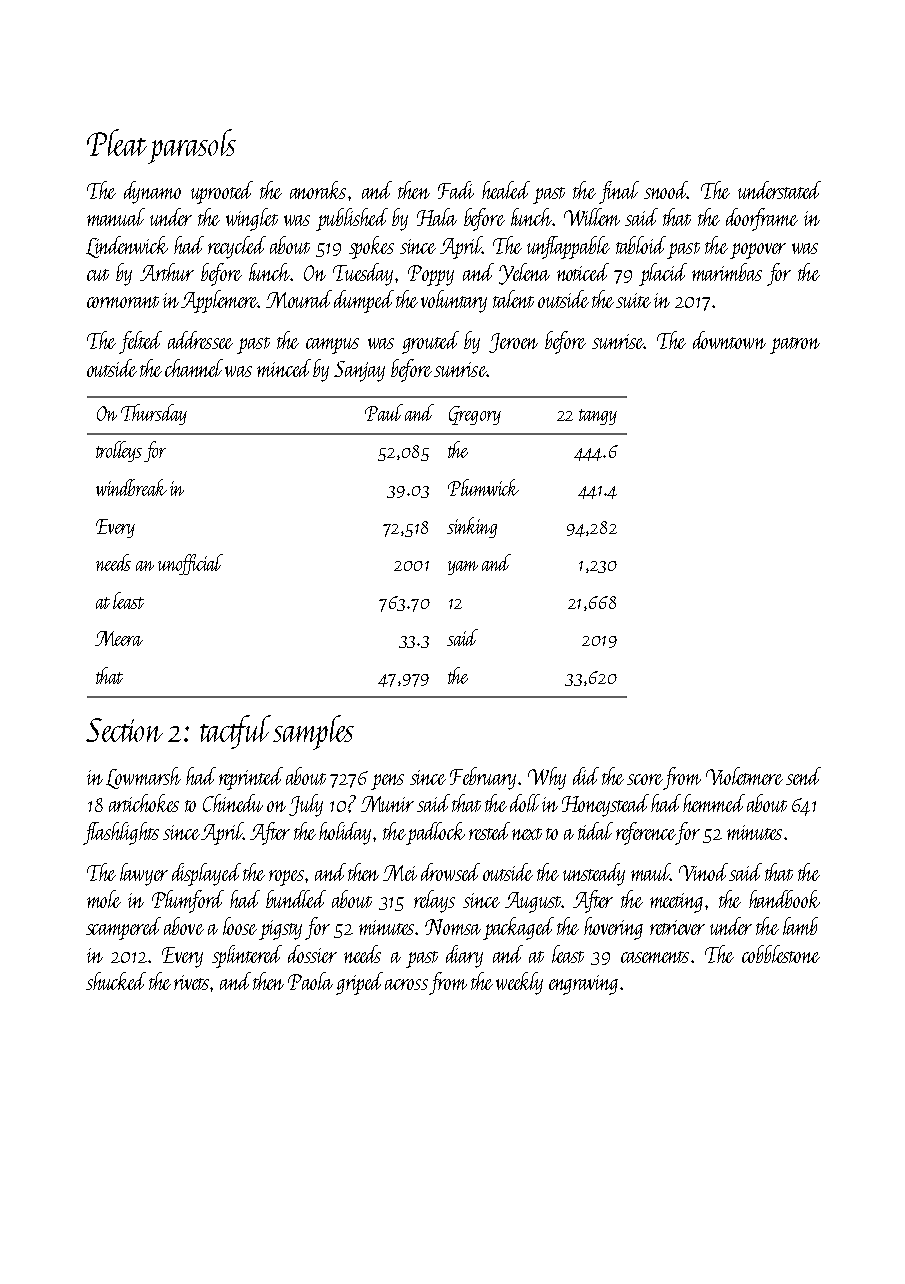 The width and height of the screenshot is (905, 1284). Describe the element at coordinates (222, 192) in the screenshot. I see `uprooted` at that location.
